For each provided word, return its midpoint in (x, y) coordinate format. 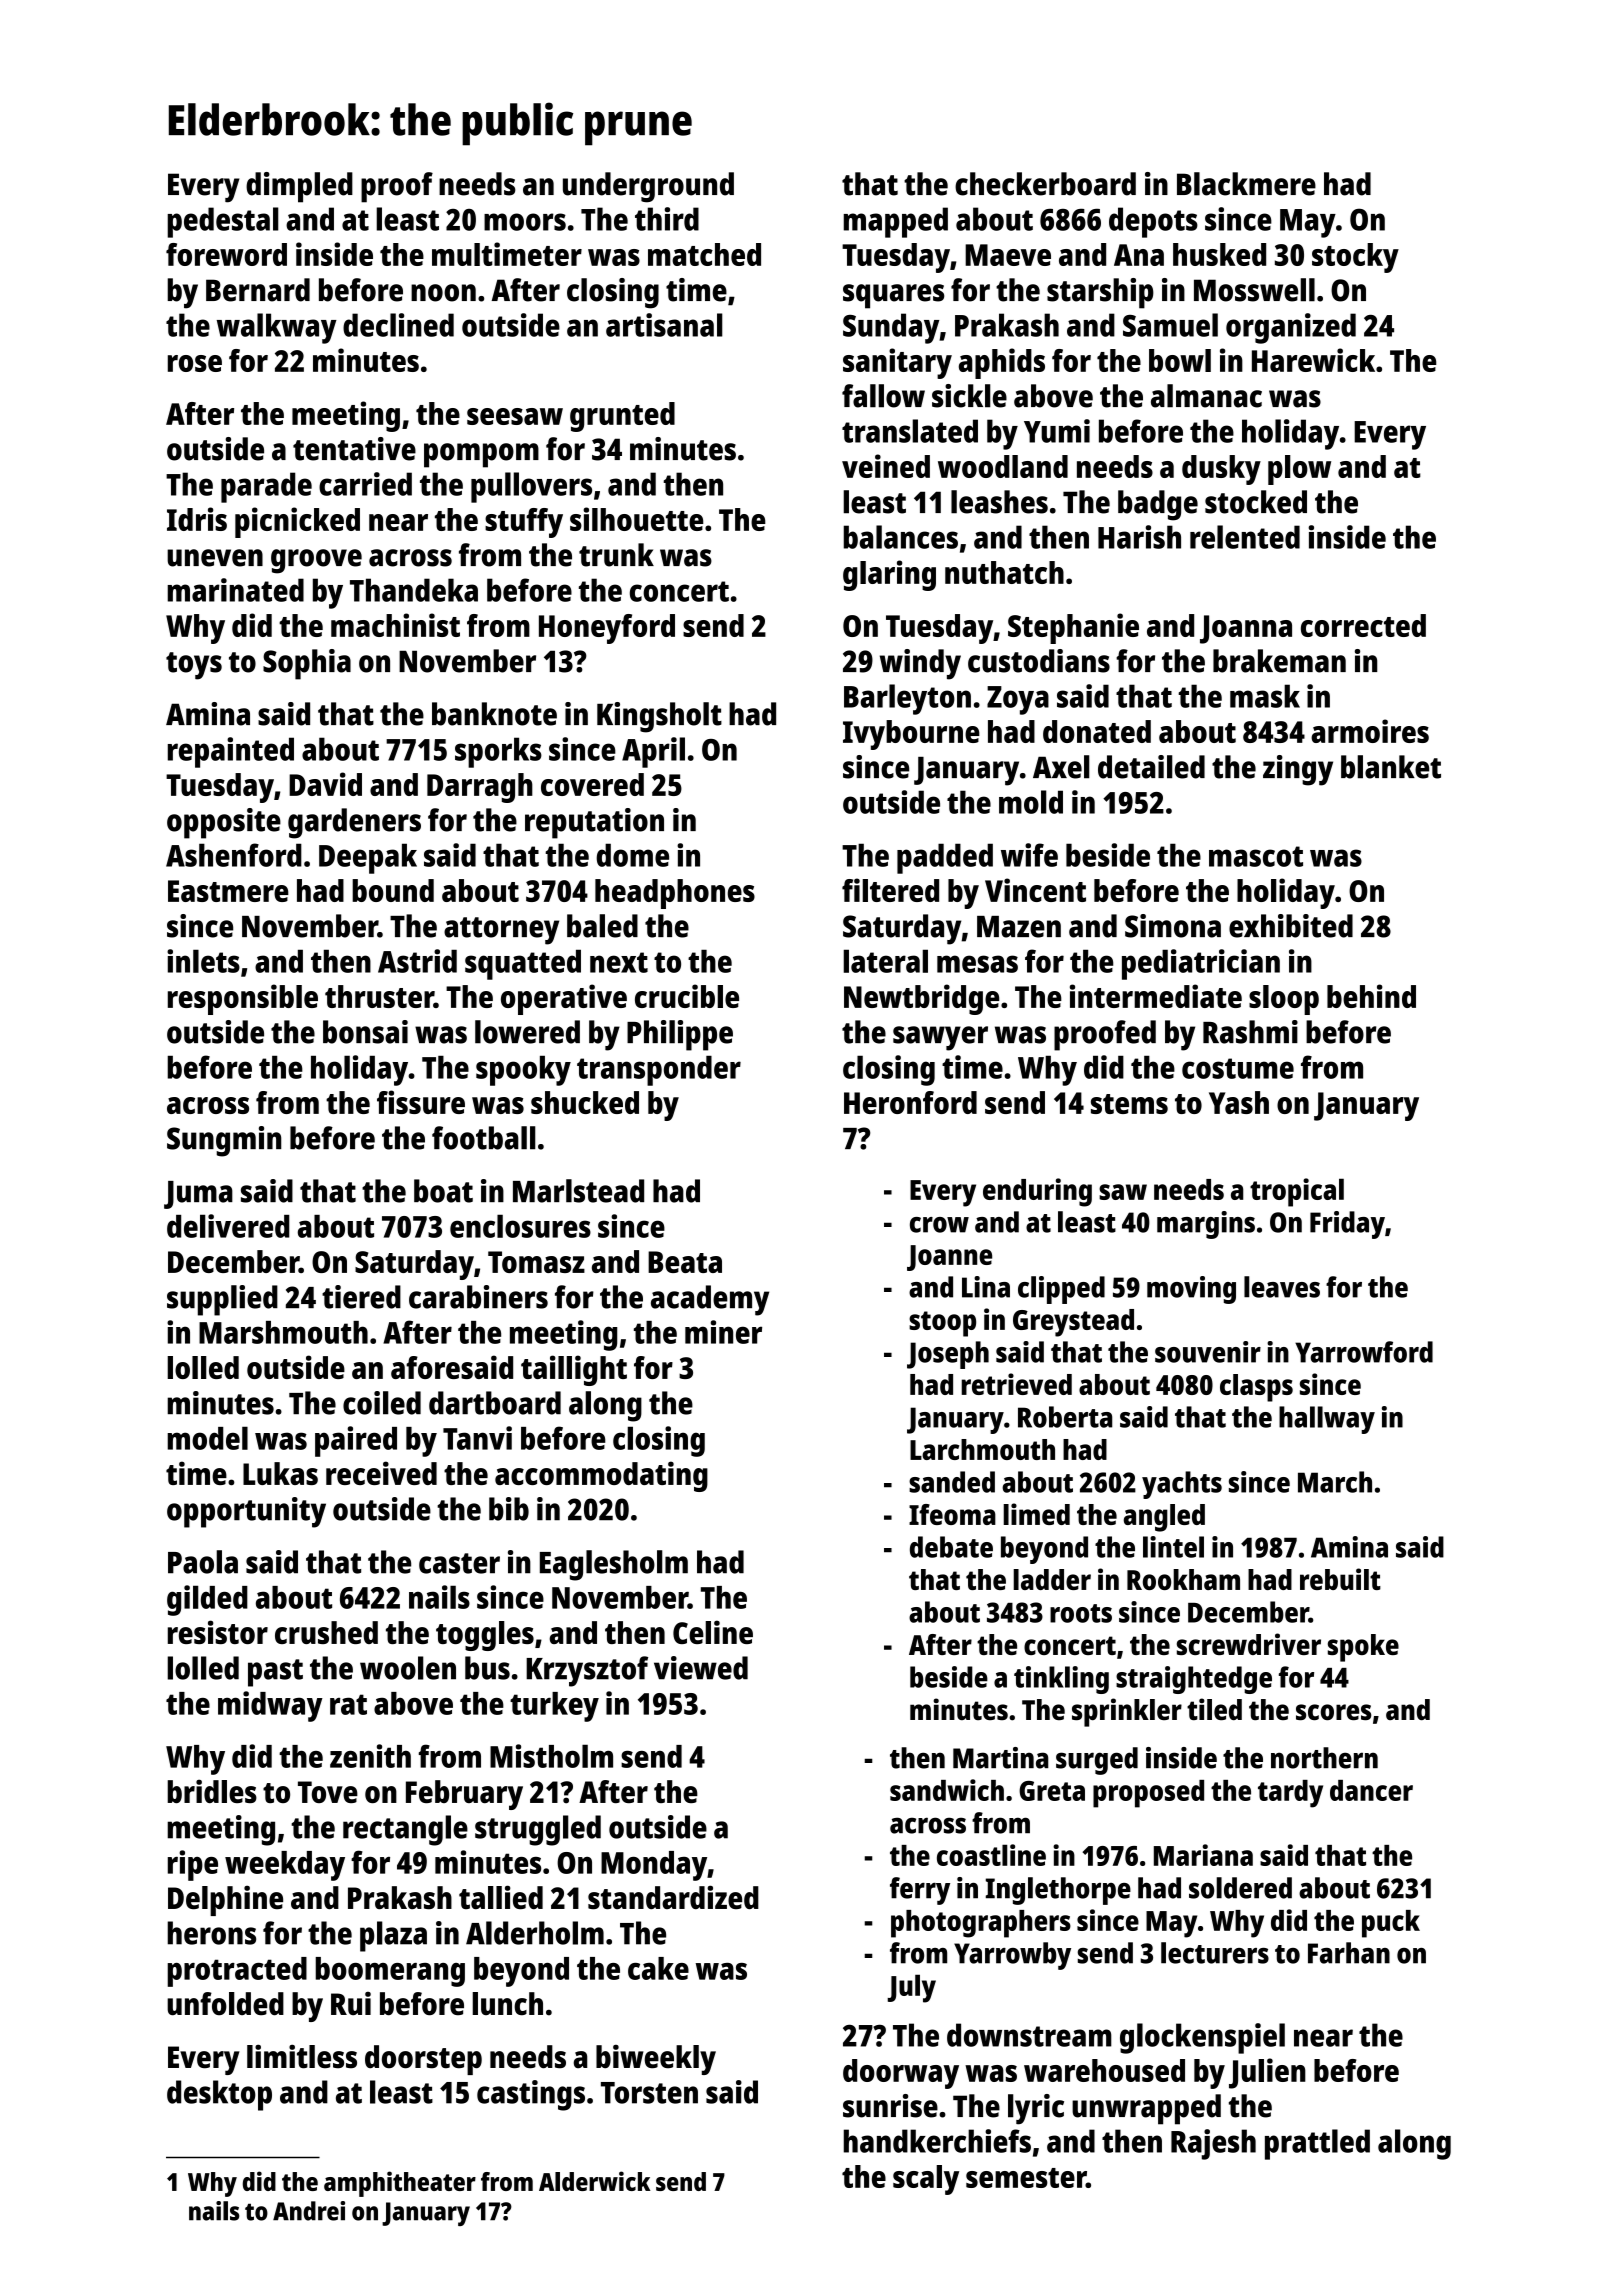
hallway (1327, 1420)
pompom (481, 455)
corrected (1363, 625)
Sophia (307, 664)
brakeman (1279, 661)
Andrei (309, 2211)
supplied (222, 1300)
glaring (889, 575)
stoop (942, 1324)
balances (901, 537)
